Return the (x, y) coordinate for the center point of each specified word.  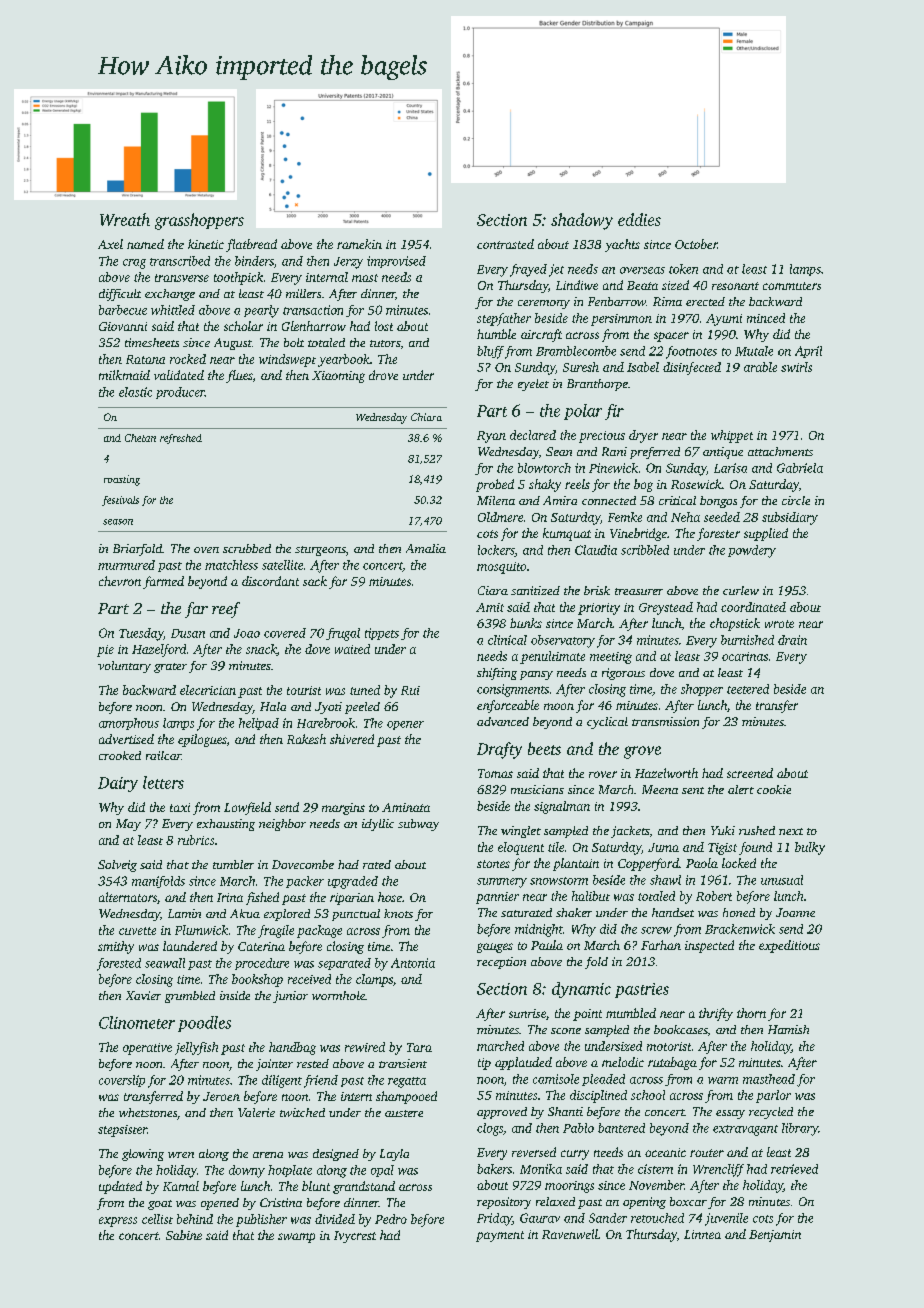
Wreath (125, 219)
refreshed (181, 439)
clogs (490, 1129)
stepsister (122, 1131)
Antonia (413, 963)
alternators (128, 897)
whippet (732, 436)
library (800, 1129)
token (683, 269)
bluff (490, 352)
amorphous (129, 724)
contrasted (505, 244)
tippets (382, 634)
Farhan (661, 945)
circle (796, 500)
